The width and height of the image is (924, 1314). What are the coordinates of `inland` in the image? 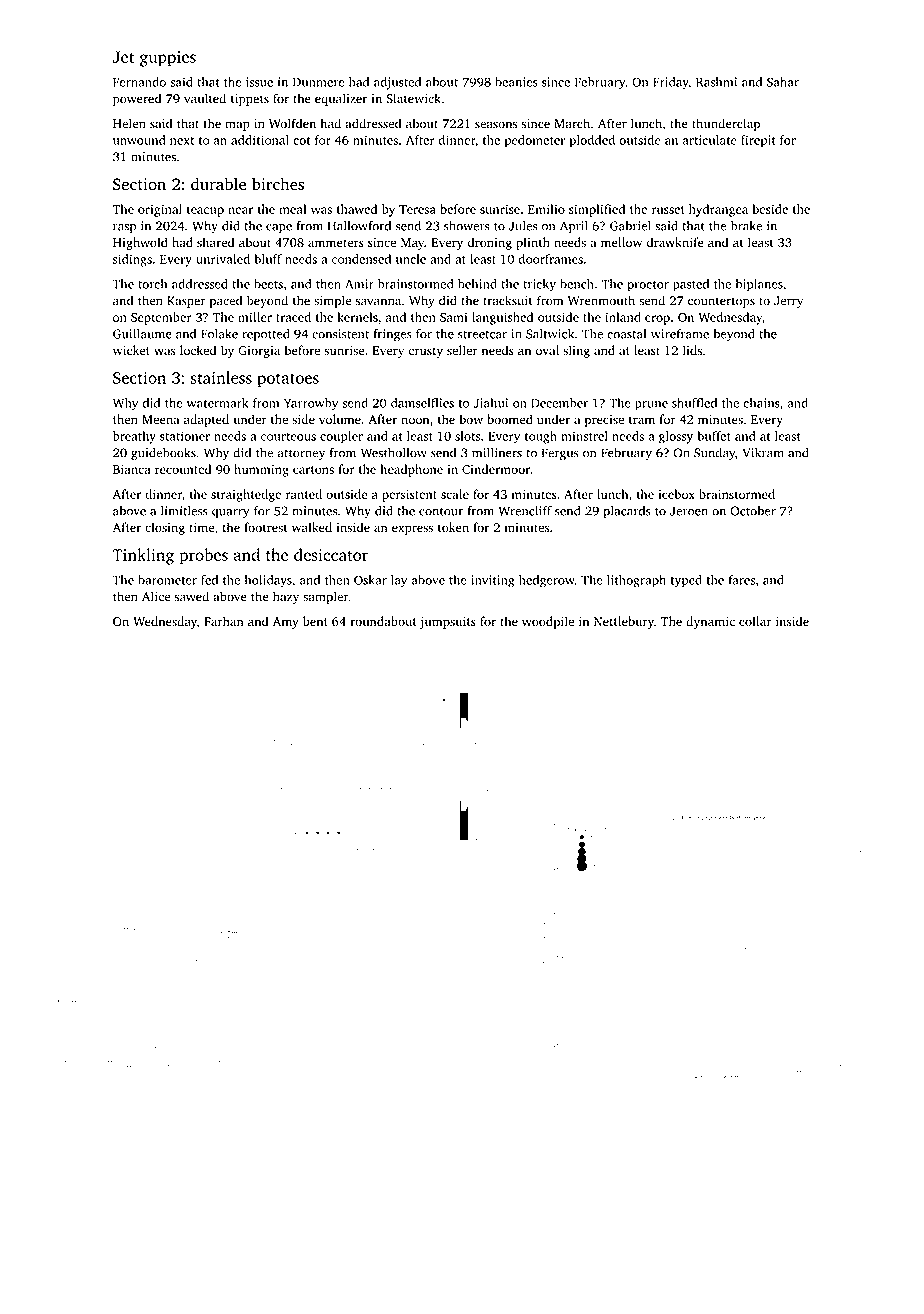 It's located at (623, 317).
